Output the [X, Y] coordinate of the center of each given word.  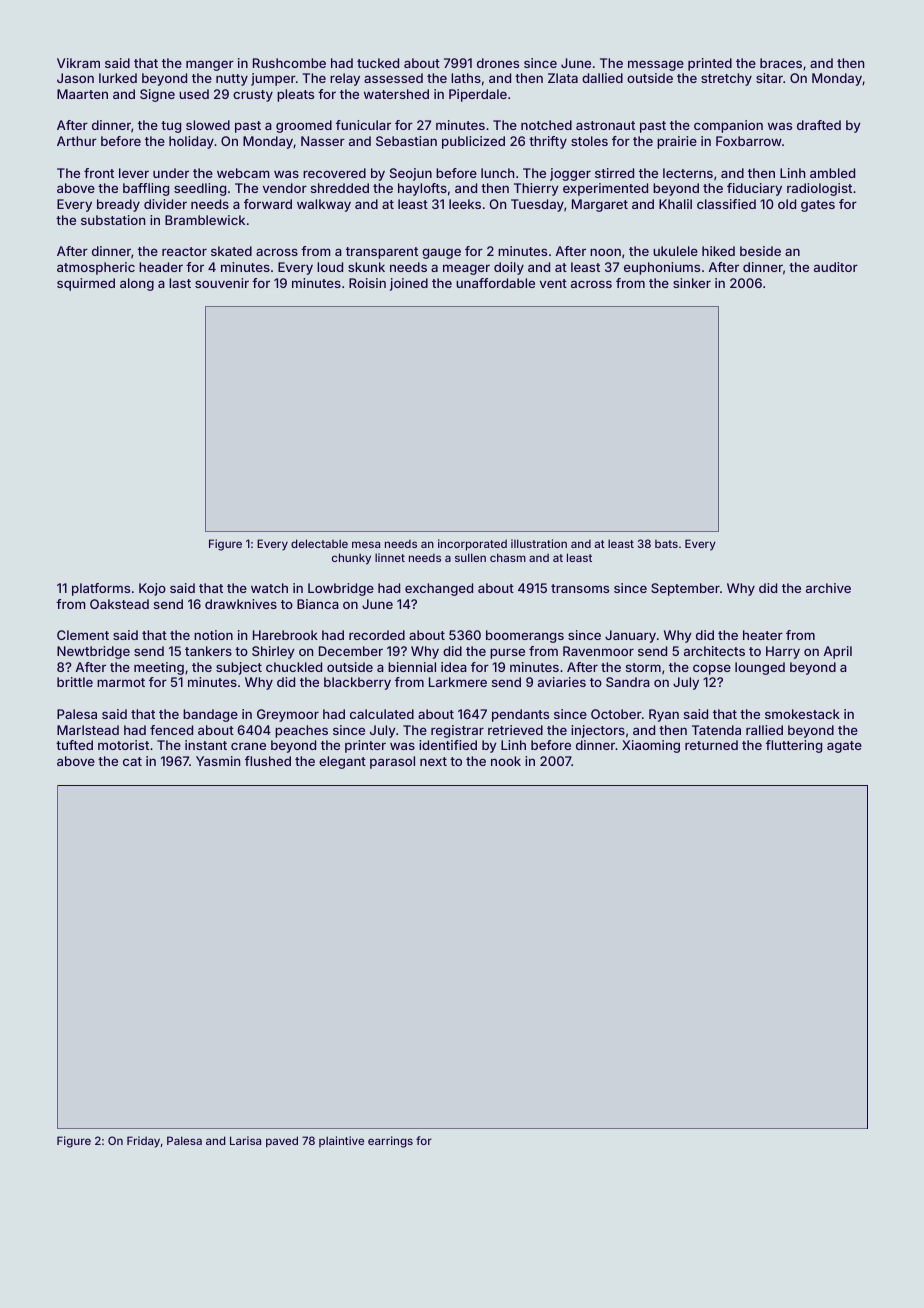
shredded [340, 188]
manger [210, 65]
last [180, 283]
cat [132, 761]
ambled [832, 173]
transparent [382, 253]
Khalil [675, 204]
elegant [342, 762]
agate [844, 747]
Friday [143, 1142]
